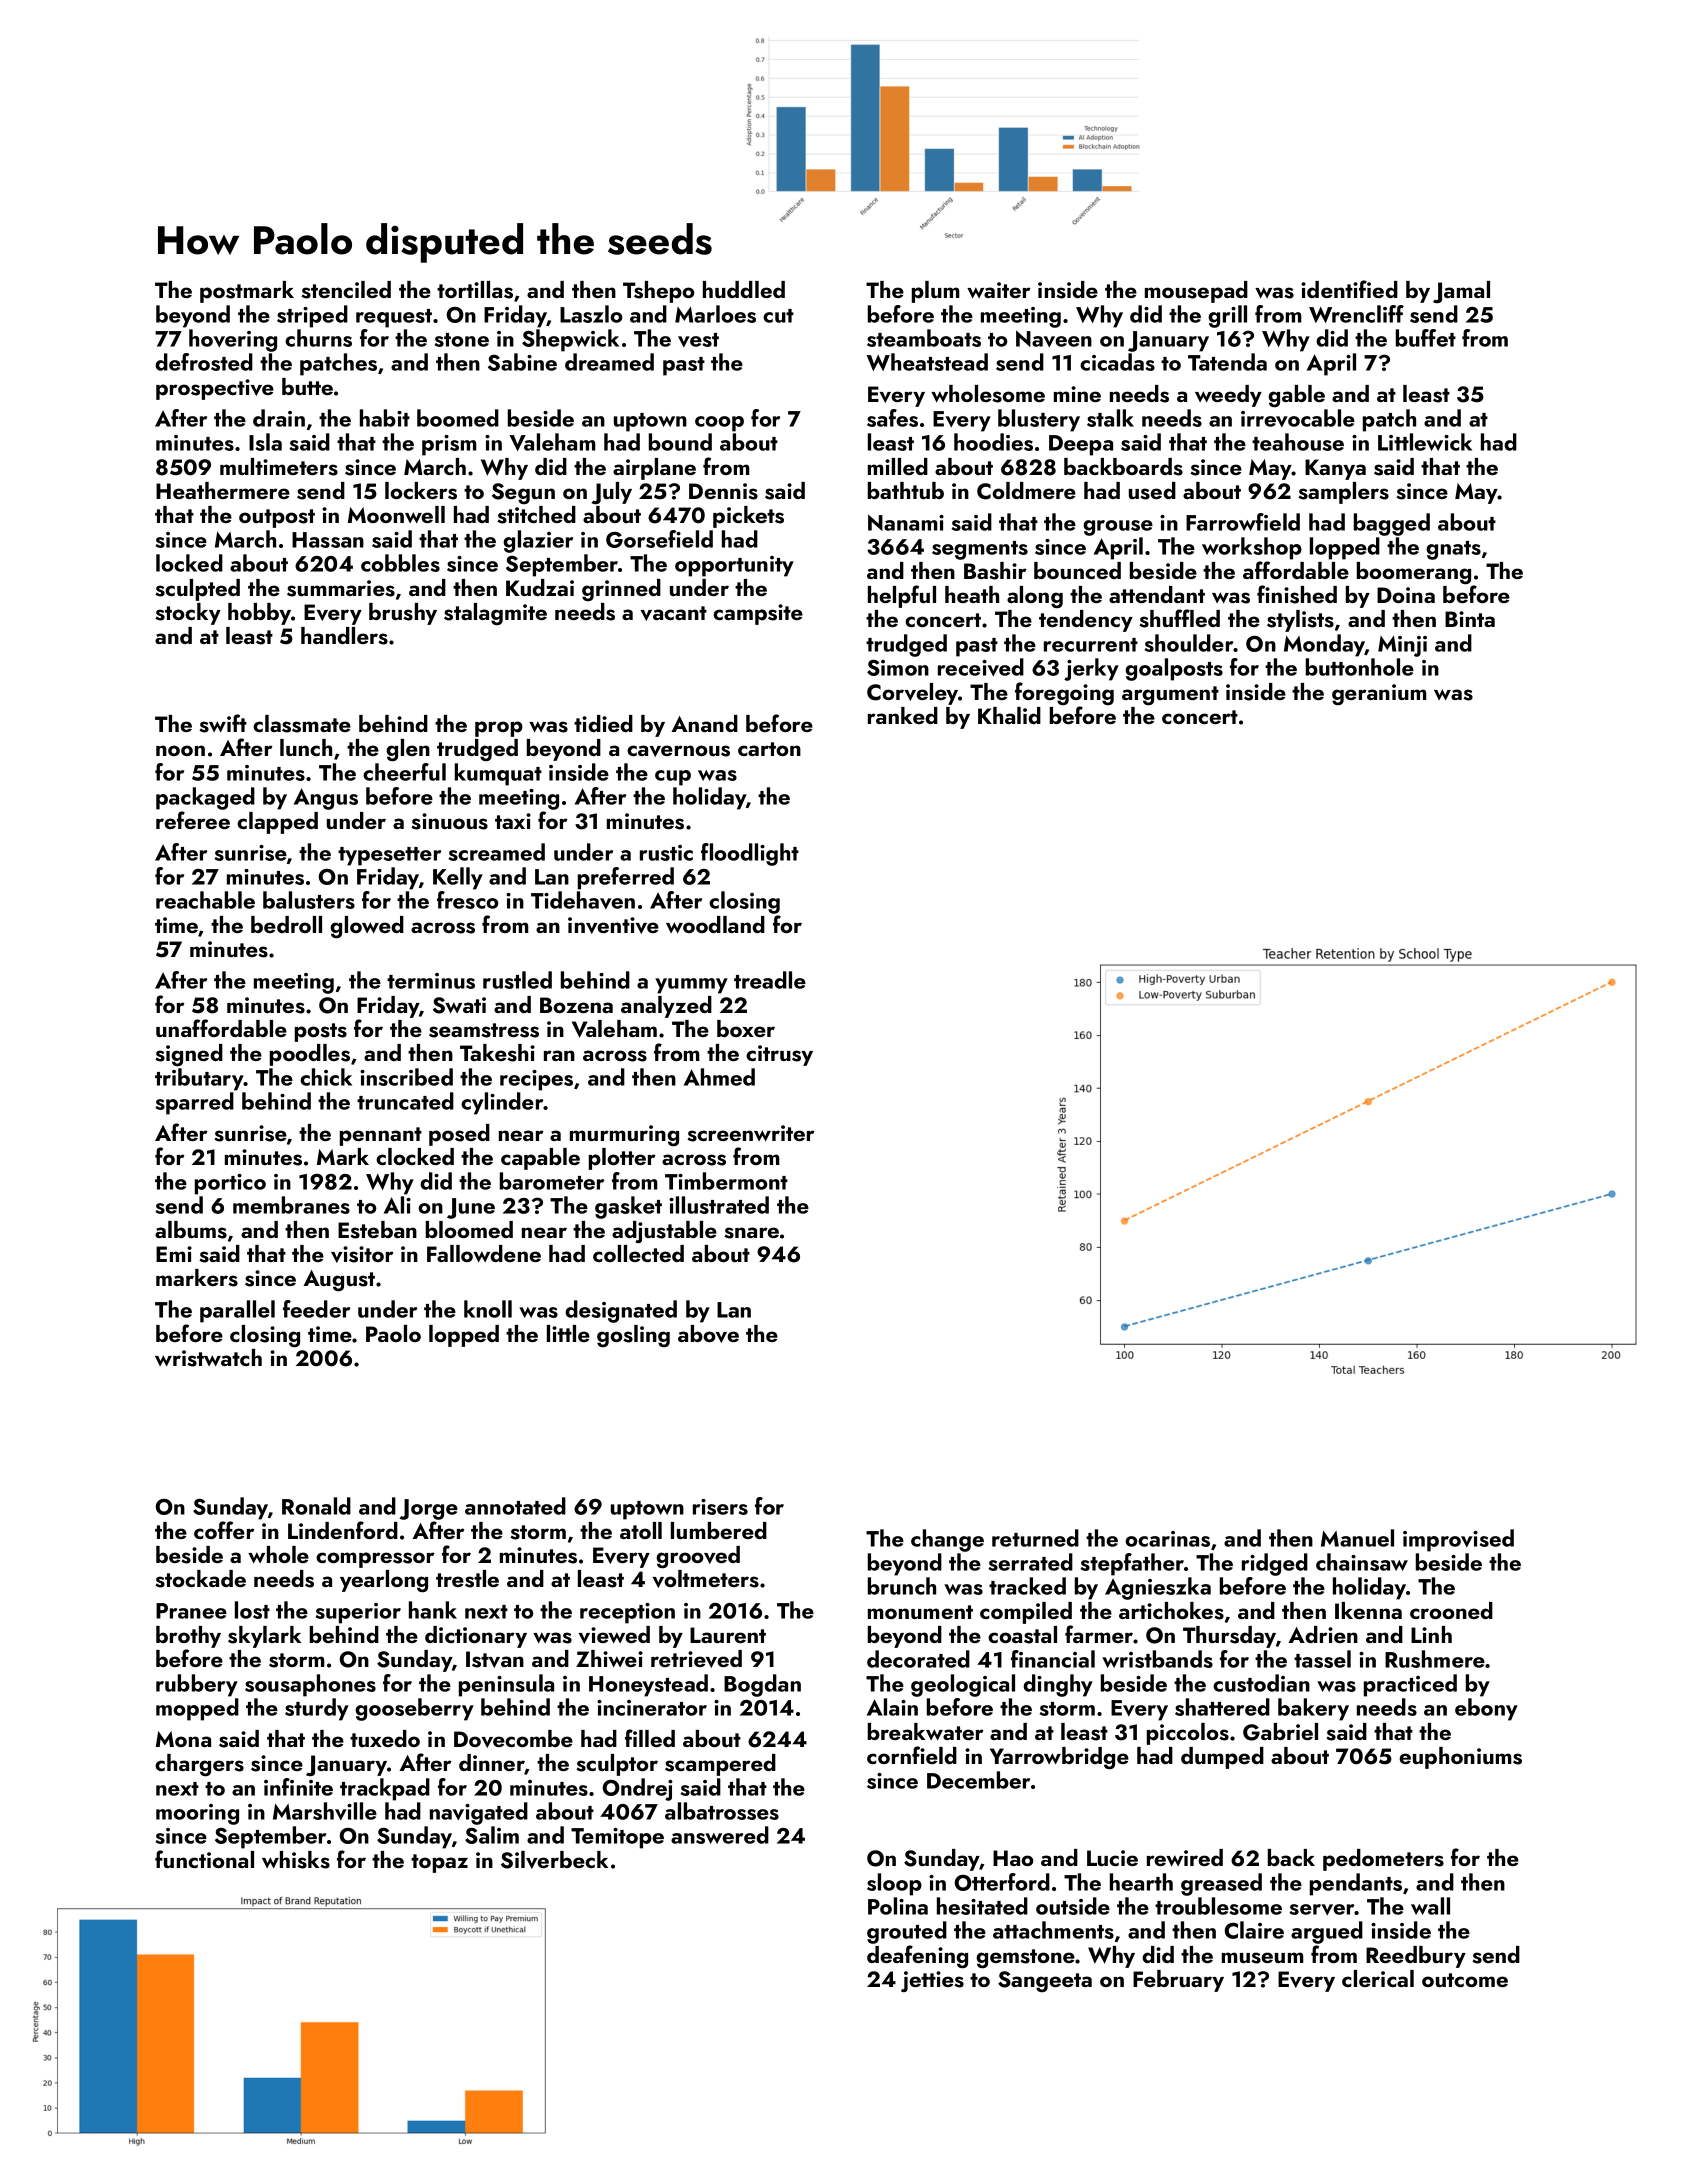  Describe the element at coordinates (488, 1309) in the screenshot. I see `knoll` at that location.
